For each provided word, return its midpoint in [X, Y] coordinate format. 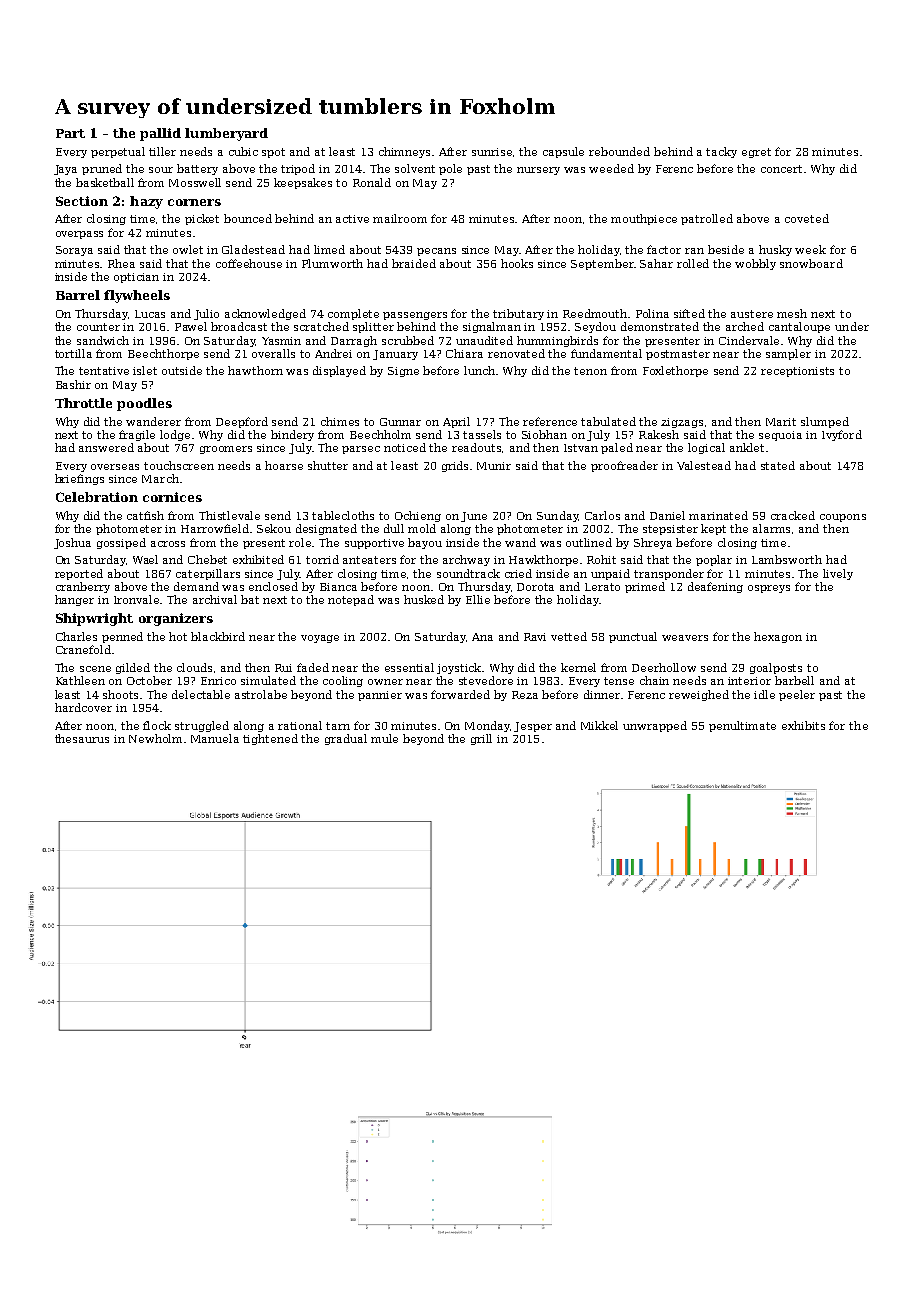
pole [450, 169]
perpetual [118, 152]
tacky [721, 152]
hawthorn [255, 370]
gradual [346, 739]
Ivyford [842, 435]
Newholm [155, 738]
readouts [476, 447]
